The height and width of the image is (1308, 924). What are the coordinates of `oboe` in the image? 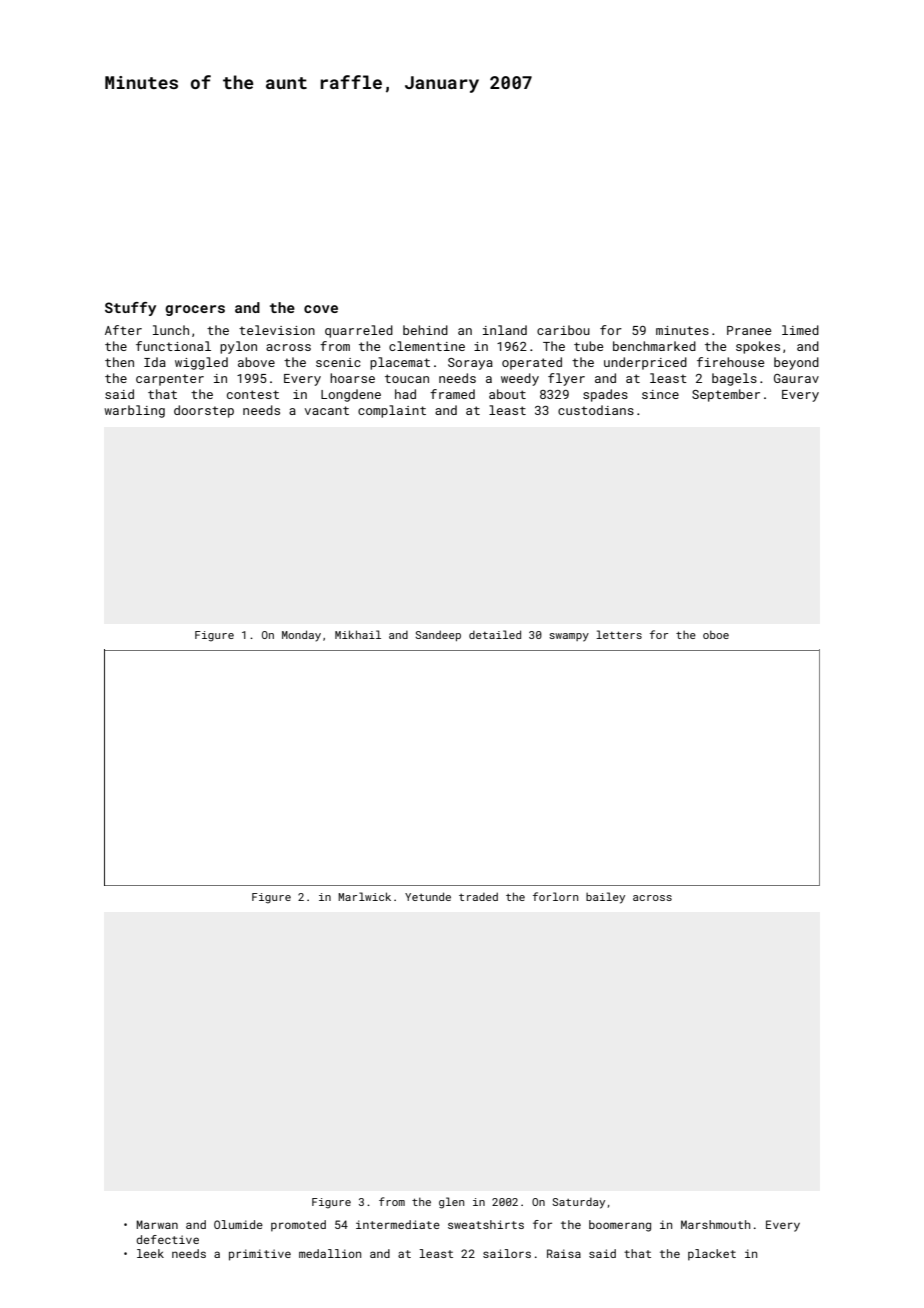 It's located at (716, 634).
